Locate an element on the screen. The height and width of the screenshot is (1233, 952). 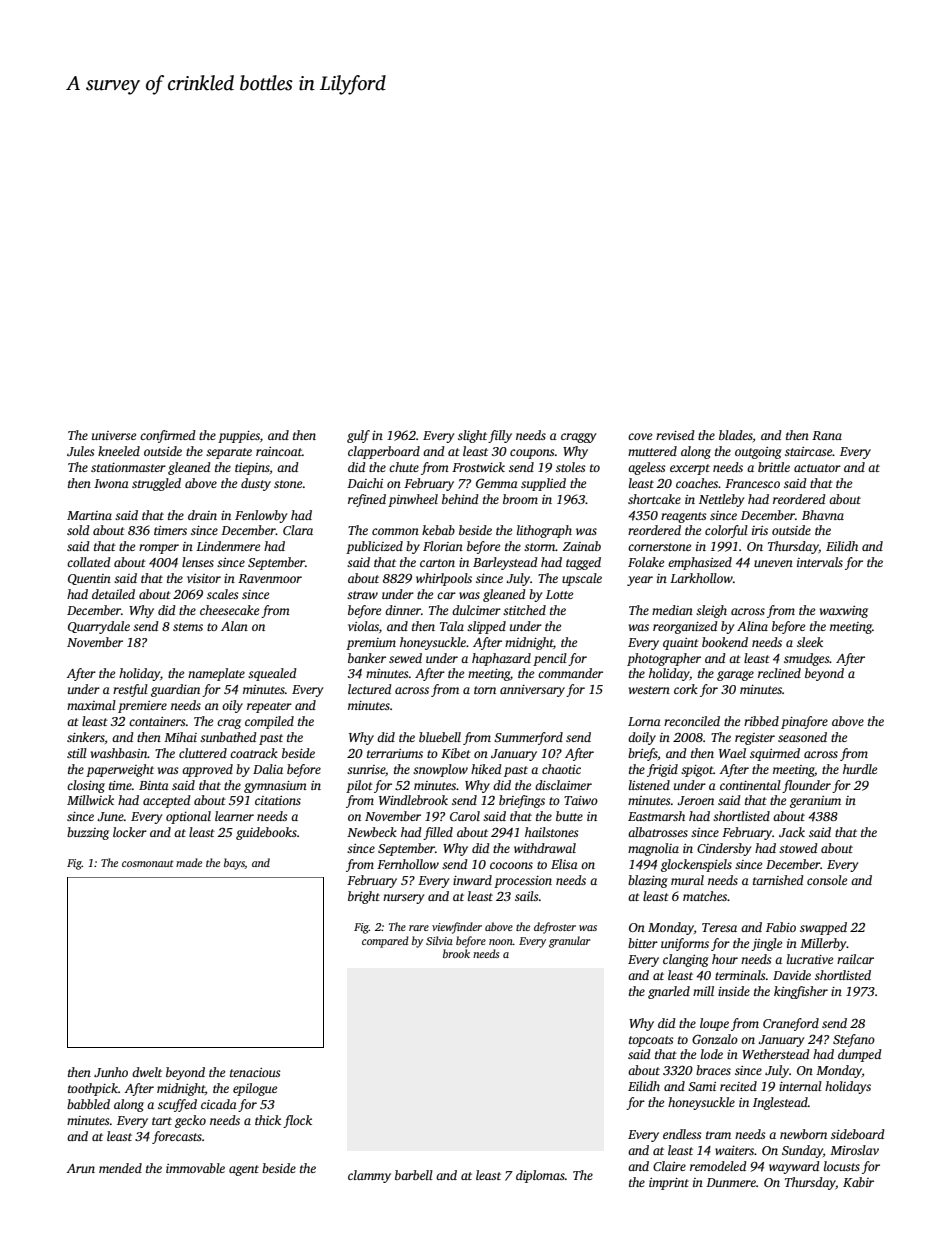
gnarled is located at coordinates (669, 992).
